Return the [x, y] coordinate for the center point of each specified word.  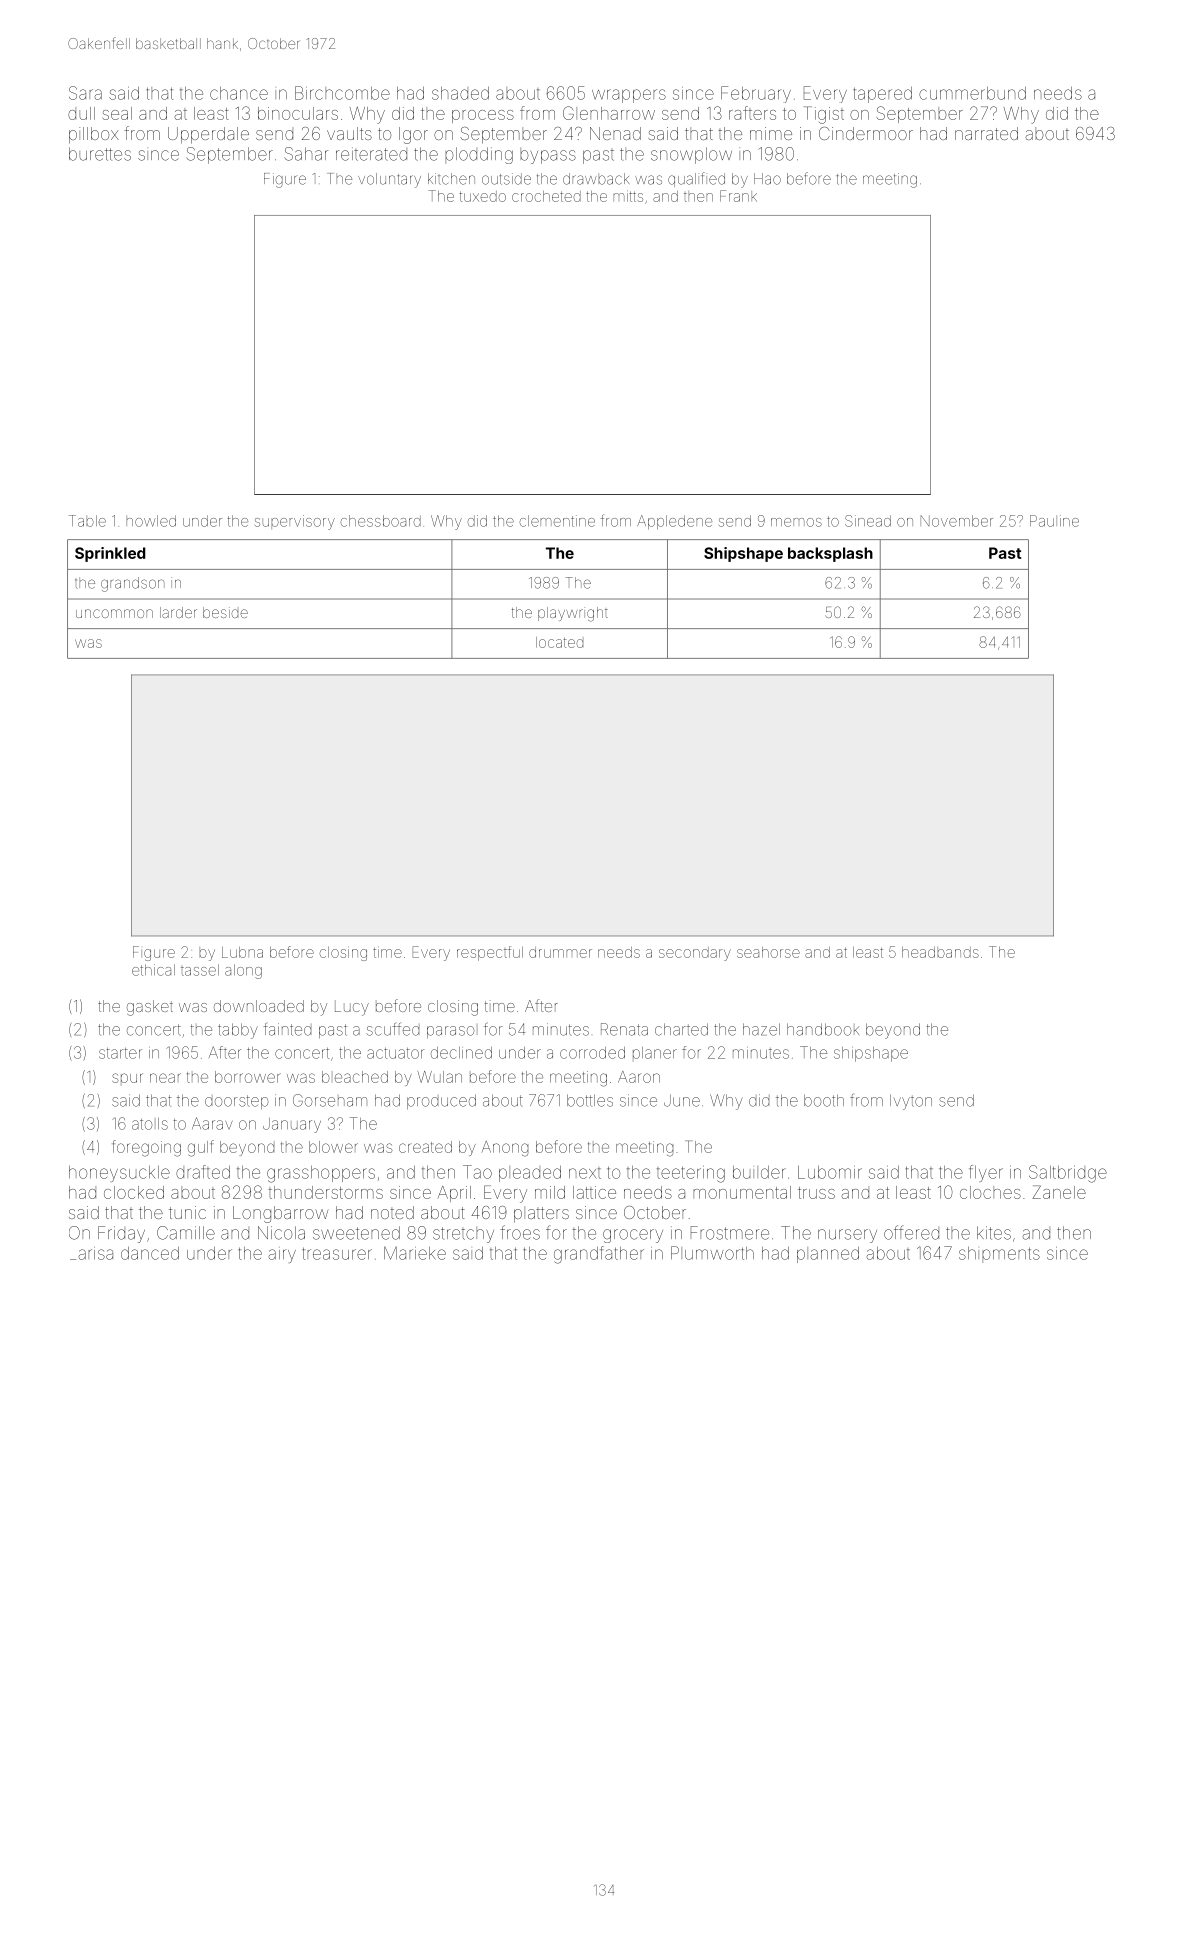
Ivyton [911, 1102]
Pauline [1054, 521]
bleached [355, 1077]
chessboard [380, 521]
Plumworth [712, 1253]
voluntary [389, 180]
